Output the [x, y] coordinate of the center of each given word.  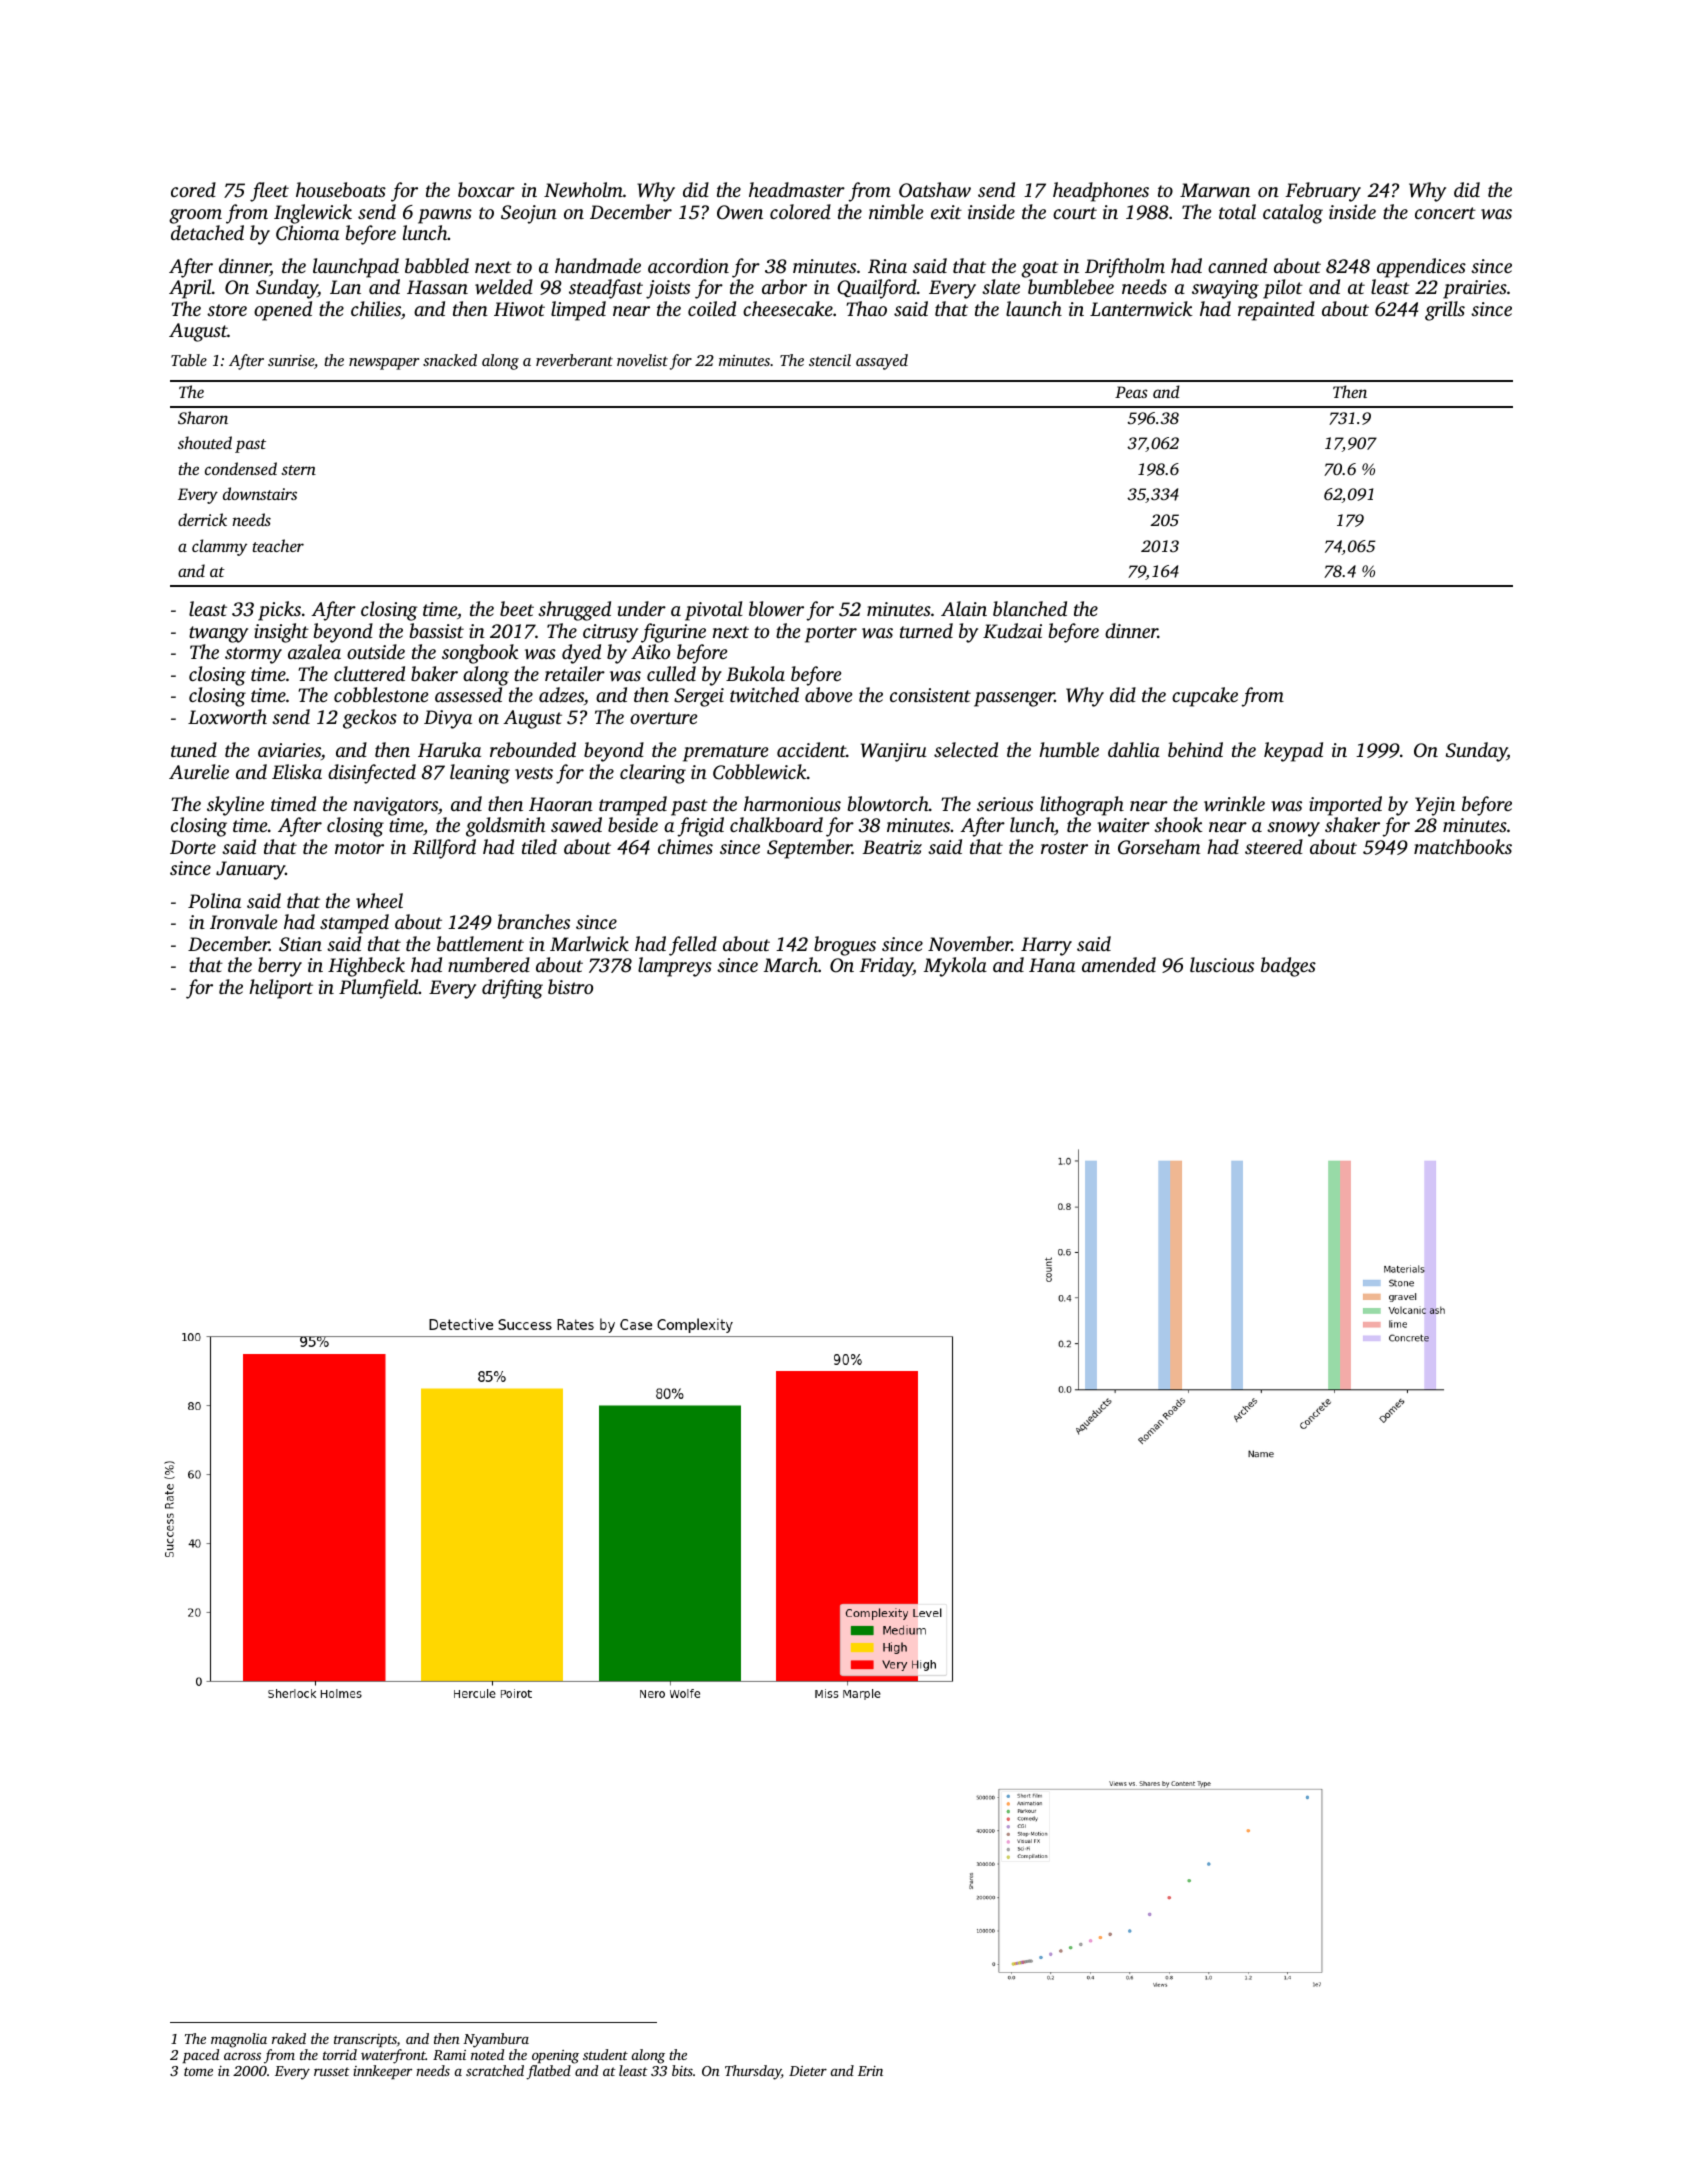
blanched [1030, 608]
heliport [281, 989]
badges [1288, 967]
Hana [1052, 965]
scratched [495, 2070]
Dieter [808, 2071]
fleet [269, 192]
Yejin [1435, 806]
